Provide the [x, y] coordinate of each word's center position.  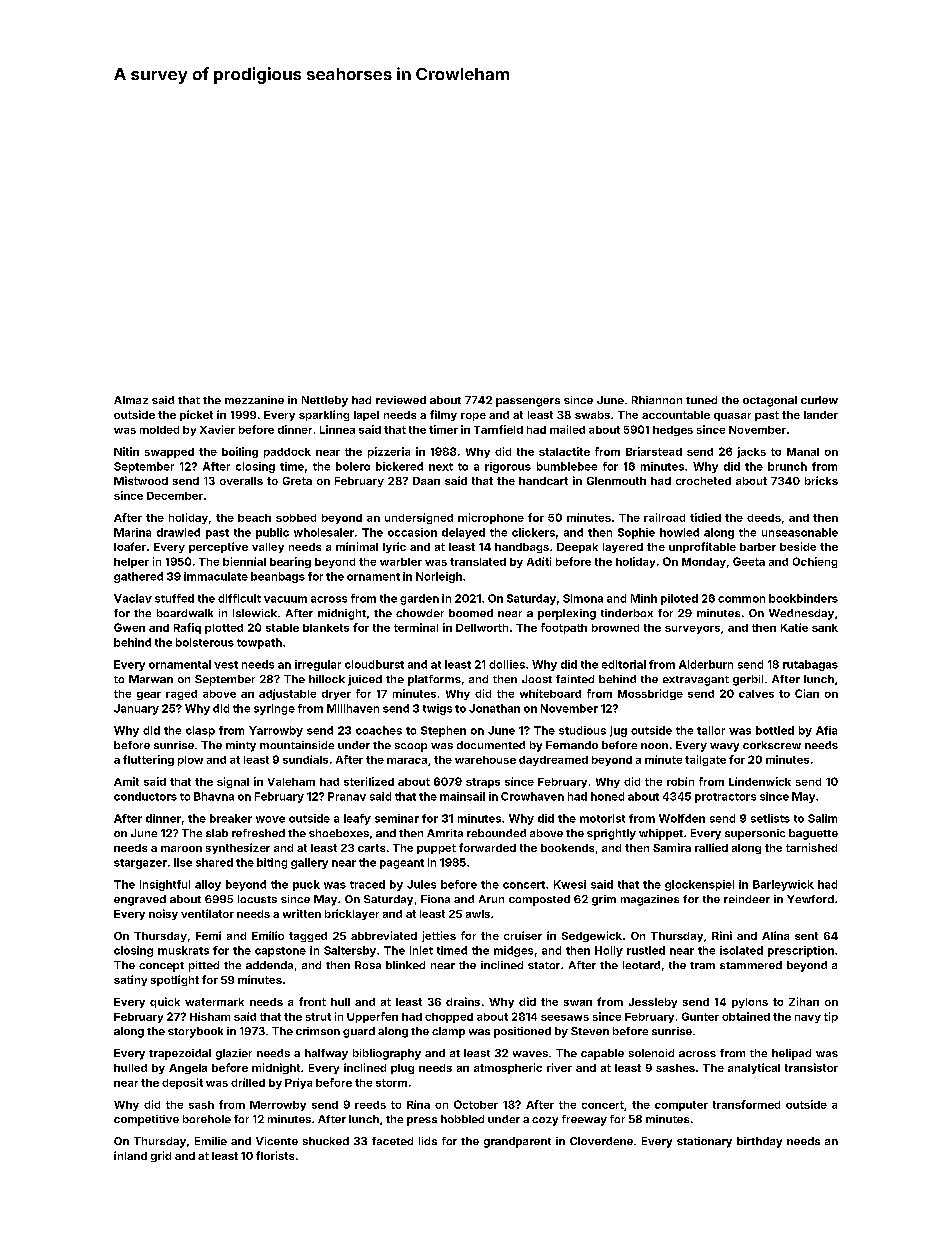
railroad [664, 517]
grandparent [517, 1142]
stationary [704, 1142]
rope [473, 417]
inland [130, 1155]
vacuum [285, 599]
